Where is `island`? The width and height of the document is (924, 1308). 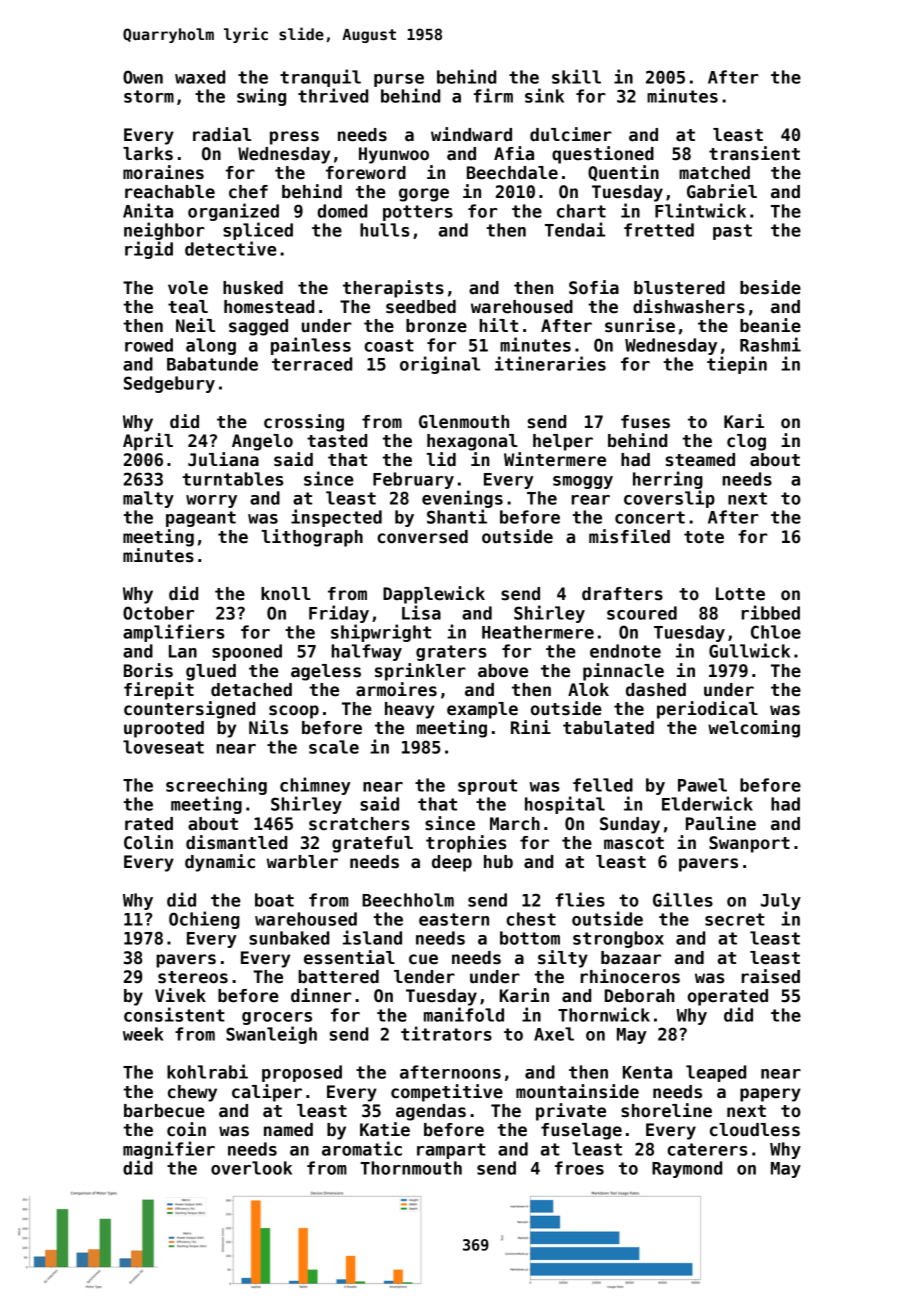
island is located at coordinates (372, 937).
